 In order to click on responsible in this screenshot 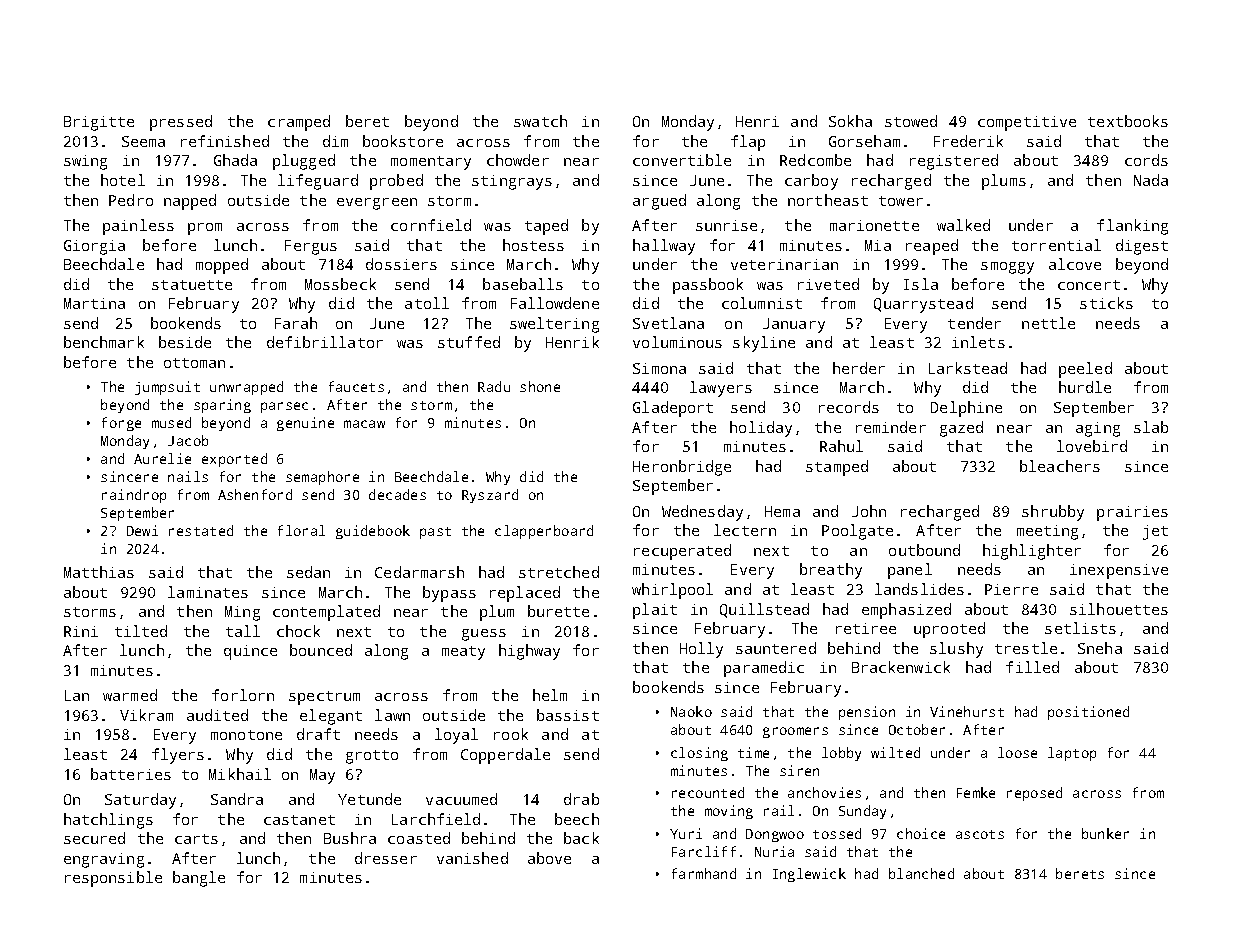, I will do `click(113, 879)`.
